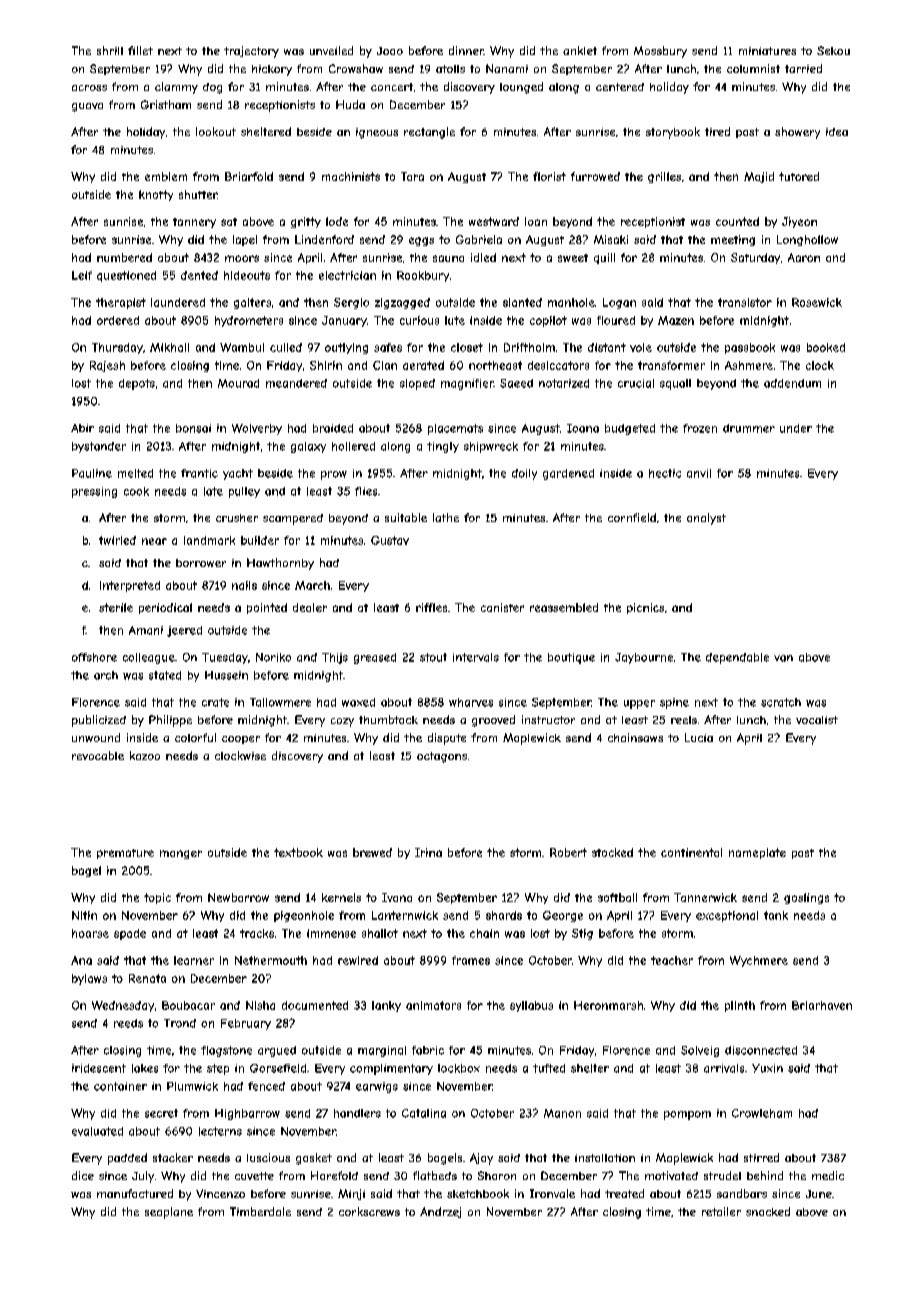 The image size is (924, 1308). I want to click on miniatures, so click(767, 51).
